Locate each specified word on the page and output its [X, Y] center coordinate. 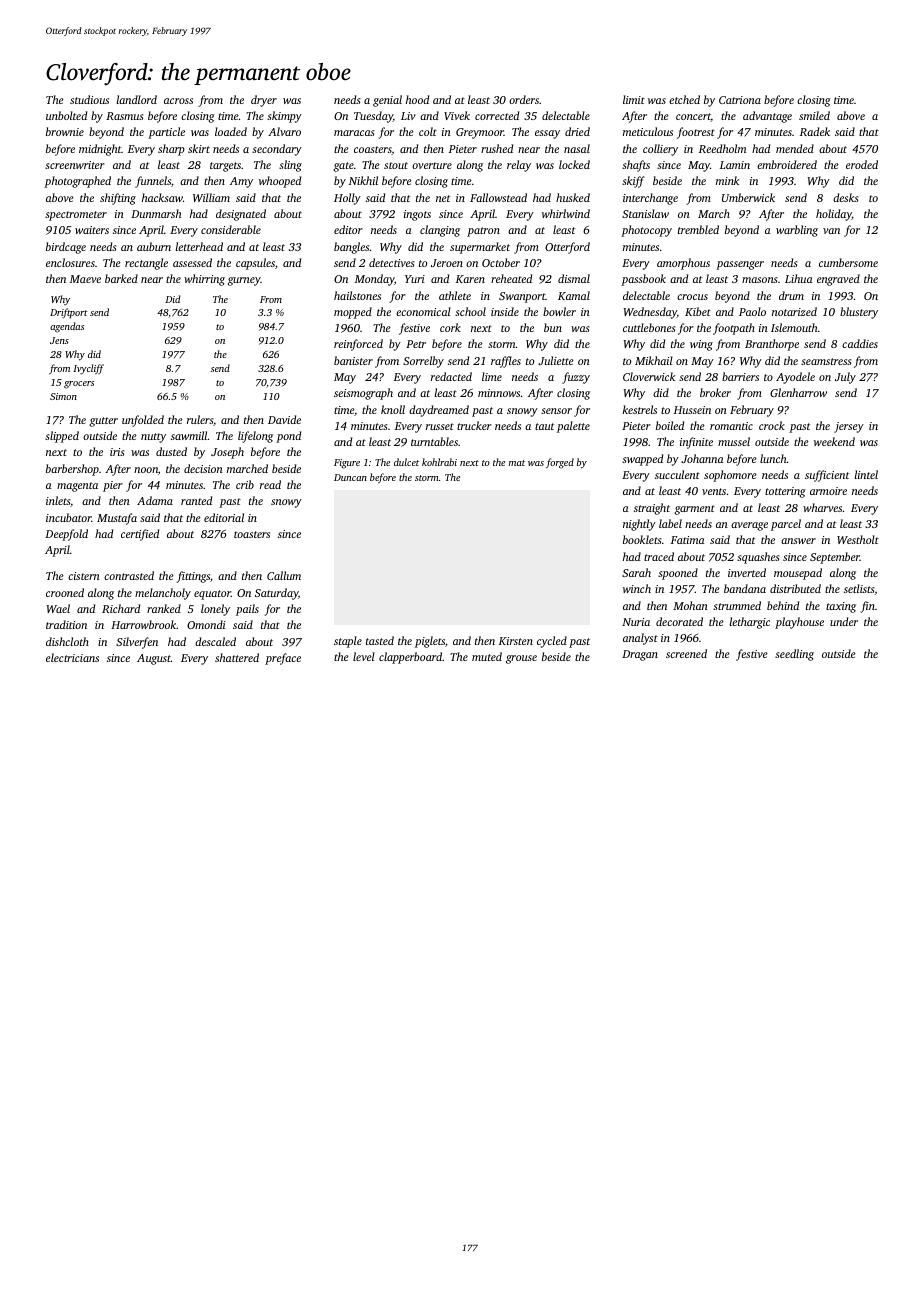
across [178, 101]
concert [693, 117]
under [844, 621]
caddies [860, 343]
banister [353, 360]
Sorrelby [423, 362]
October [501, 262]
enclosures [70, 262]
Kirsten [516, 641]
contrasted [129, 575]
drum [791, 295]
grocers [79, 385]
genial [387, 101]
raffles [506, 362]
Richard [121, 608]
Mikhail [654, 360]
